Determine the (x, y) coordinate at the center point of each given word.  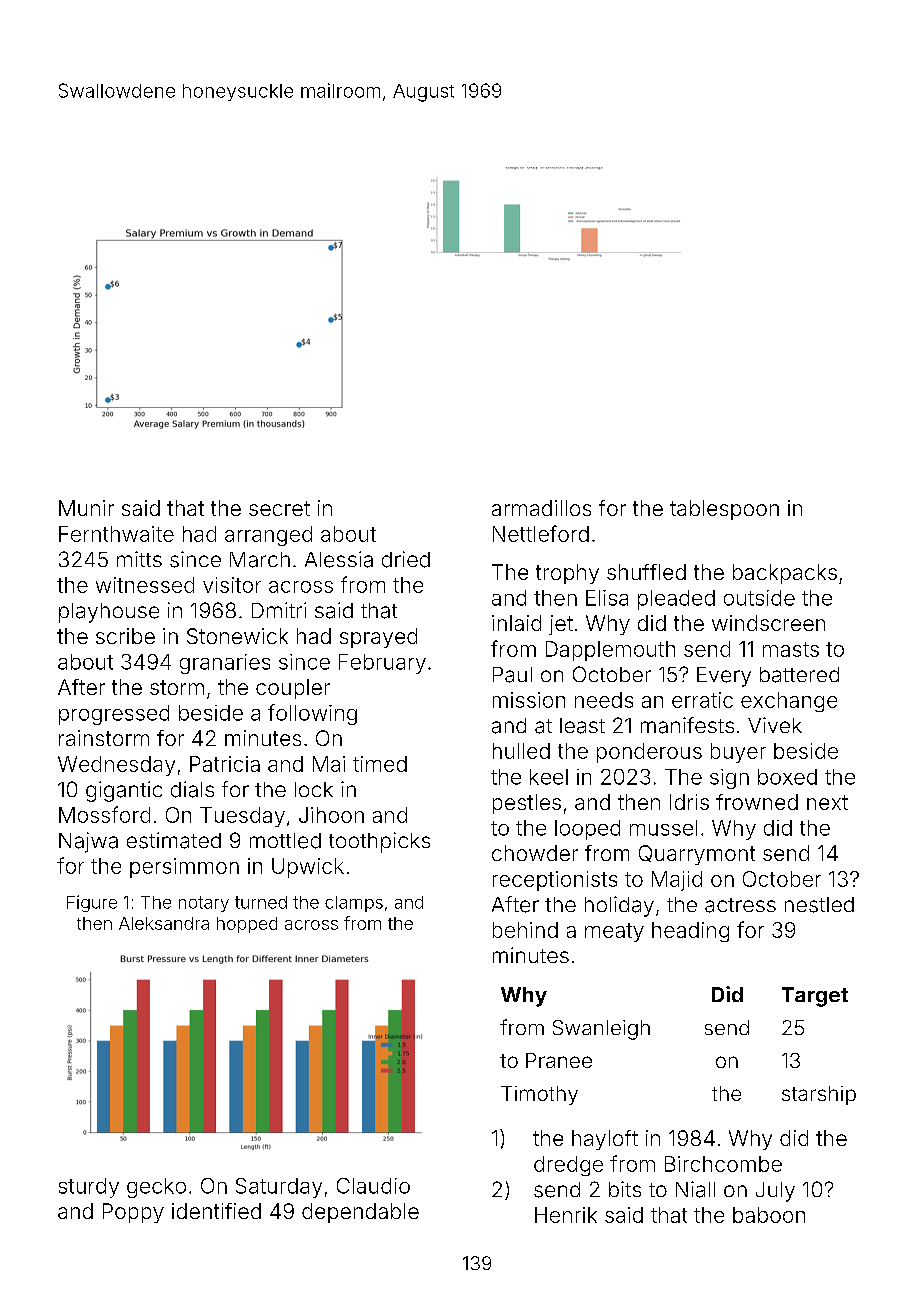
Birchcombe (723, 1164)
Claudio (373, 1186)
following (312, 714)
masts (791, 649)
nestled (819, 905)
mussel (663, 828)
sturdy (89, 1188)
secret (279, 508)
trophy (567, 574)
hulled (521, 751)
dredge (568, 1166)
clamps (354, 904)
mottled (285, 841)
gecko (156, 1188)
